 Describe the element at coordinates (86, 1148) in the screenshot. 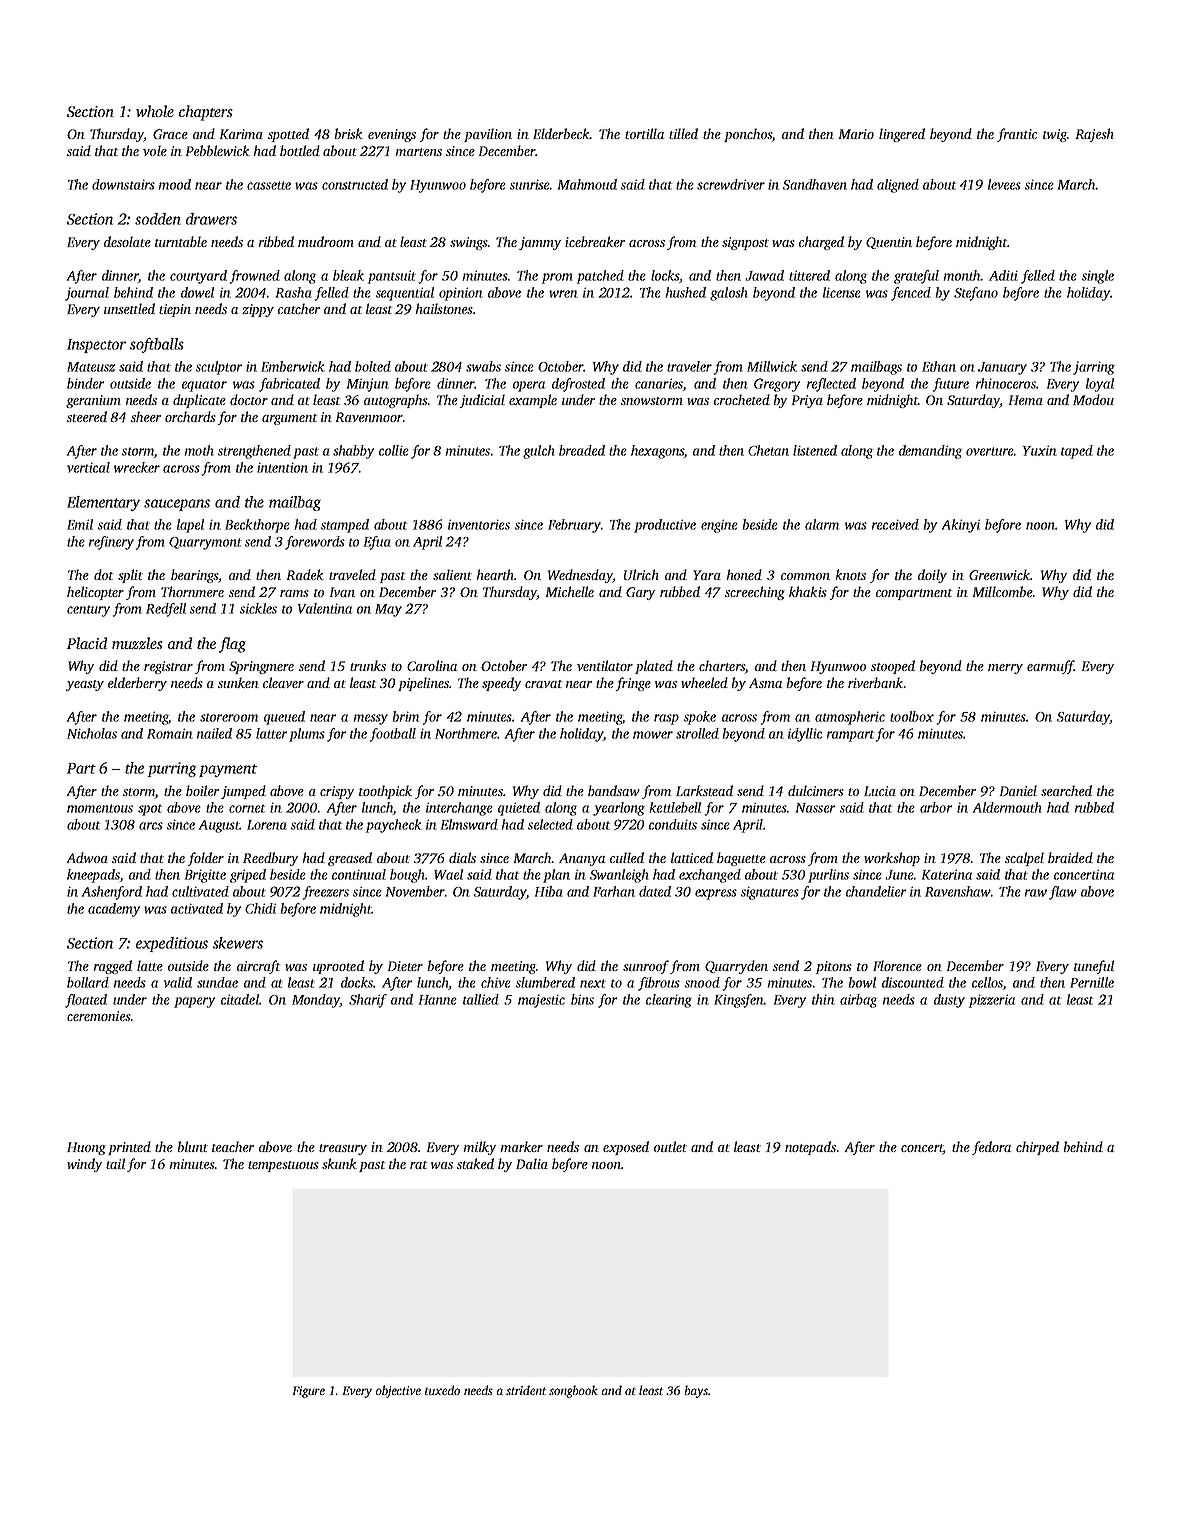

I see `Huong` at that location.
